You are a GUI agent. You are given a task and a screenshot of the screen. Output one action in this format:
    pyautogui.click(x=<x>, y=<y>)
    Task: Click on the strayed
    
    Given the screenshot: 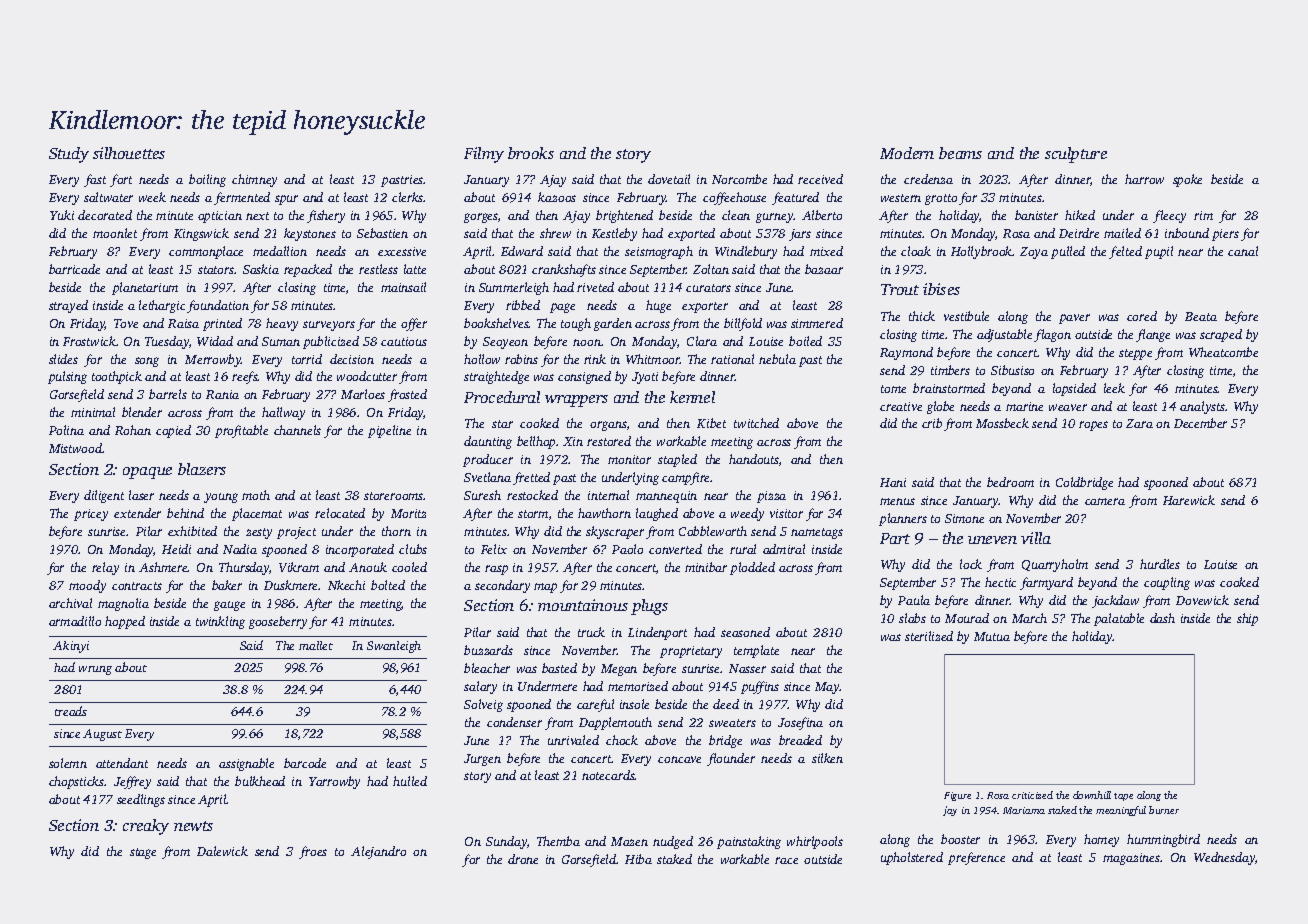 What is the action you would take?
    pyautogui.click(x=68, y=306)
